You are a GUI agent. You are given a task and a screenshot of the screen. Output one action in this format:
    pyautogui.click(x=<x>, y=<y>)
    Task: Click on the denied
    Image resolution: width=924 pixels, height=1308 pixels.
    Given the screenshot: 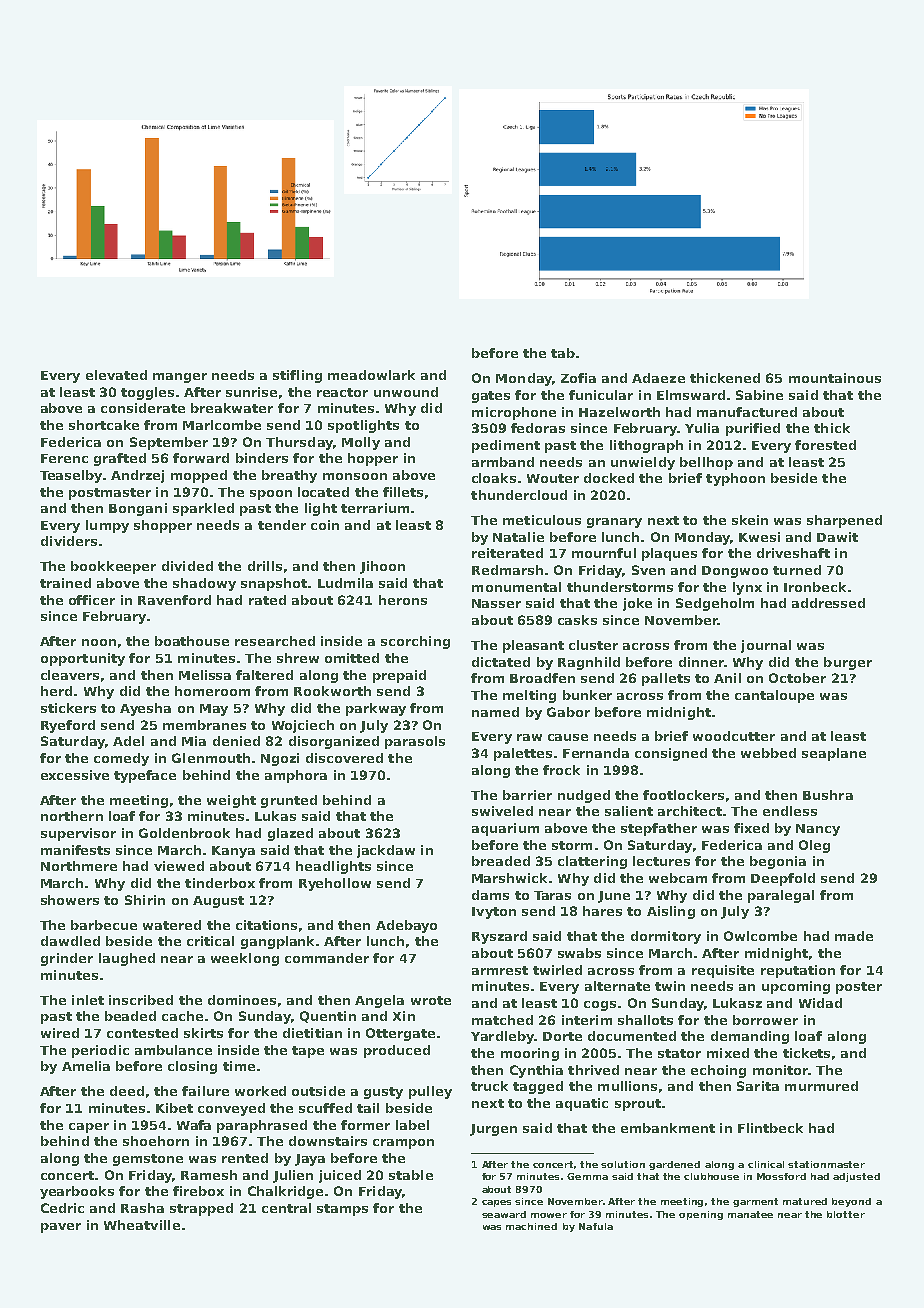 What is the action you would take?
    pyautogui.click(x=236, y=741)
